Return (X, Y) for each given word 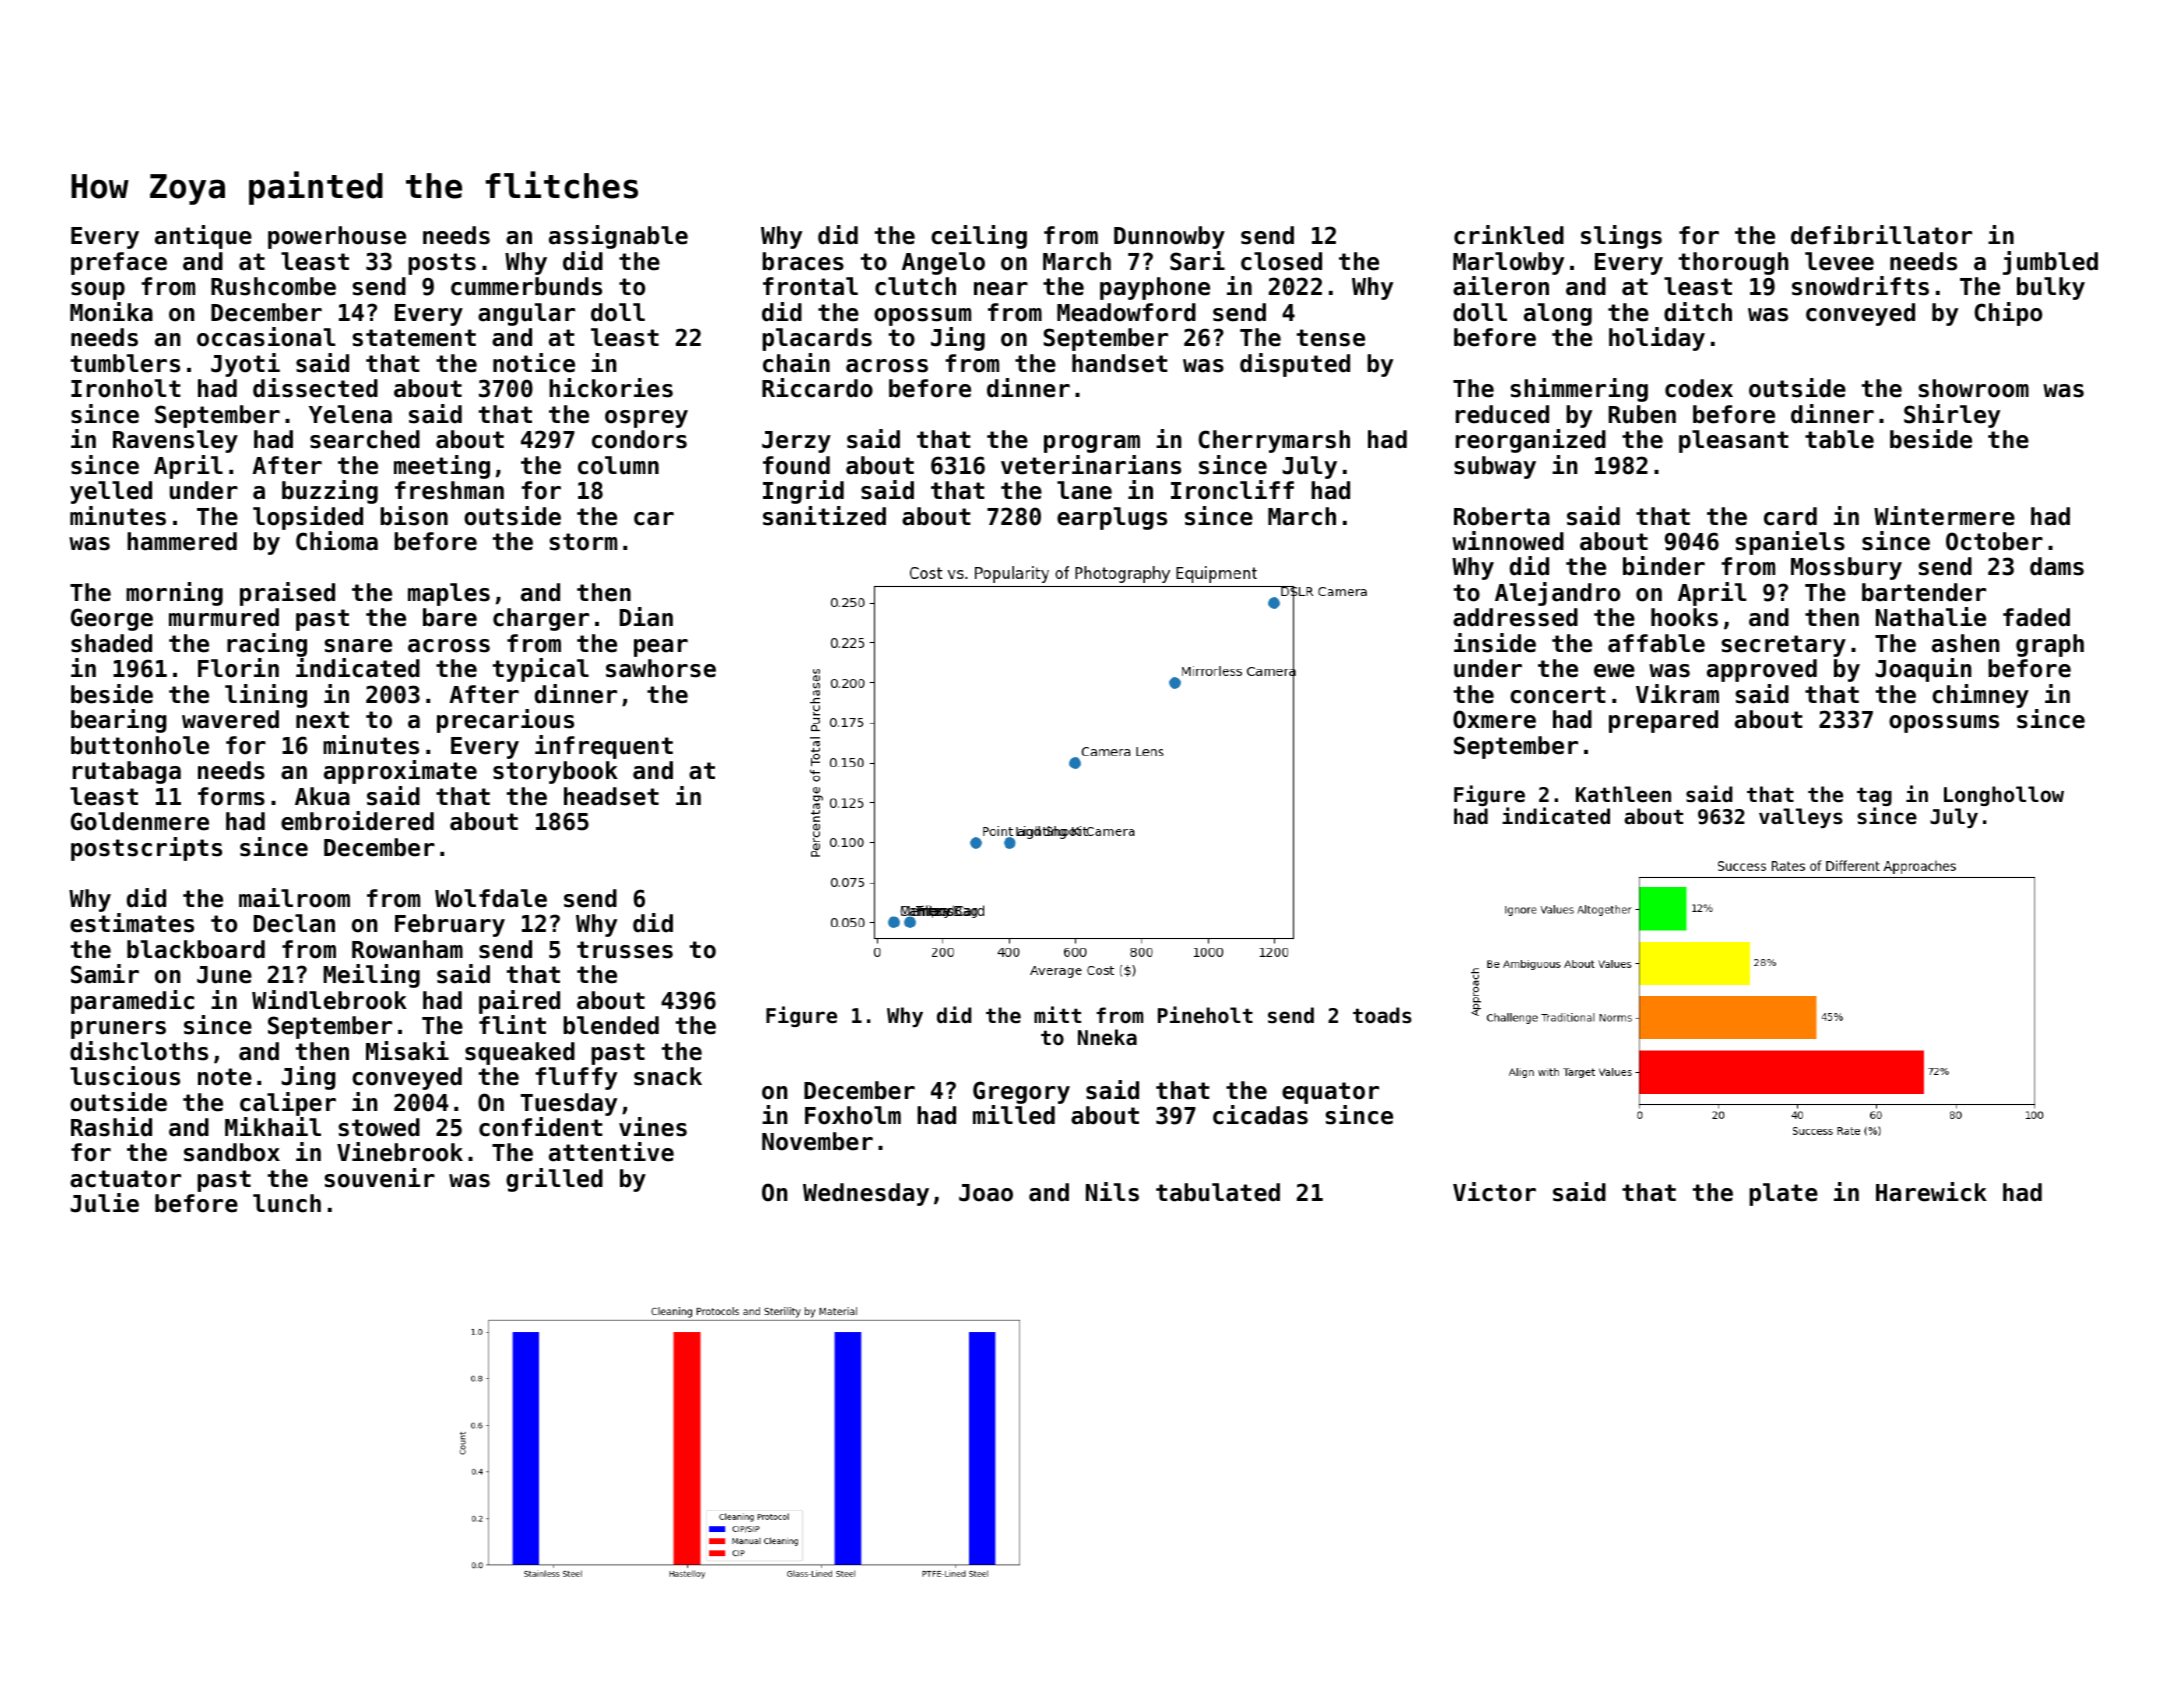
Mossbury (1846, 568)
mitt (1057, 1014)
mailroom (294, 898)
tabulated (1218, 1192)
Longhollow (2004, 796)
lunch (287, 1203)
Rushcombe (273, 286)
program (1092, 444)
